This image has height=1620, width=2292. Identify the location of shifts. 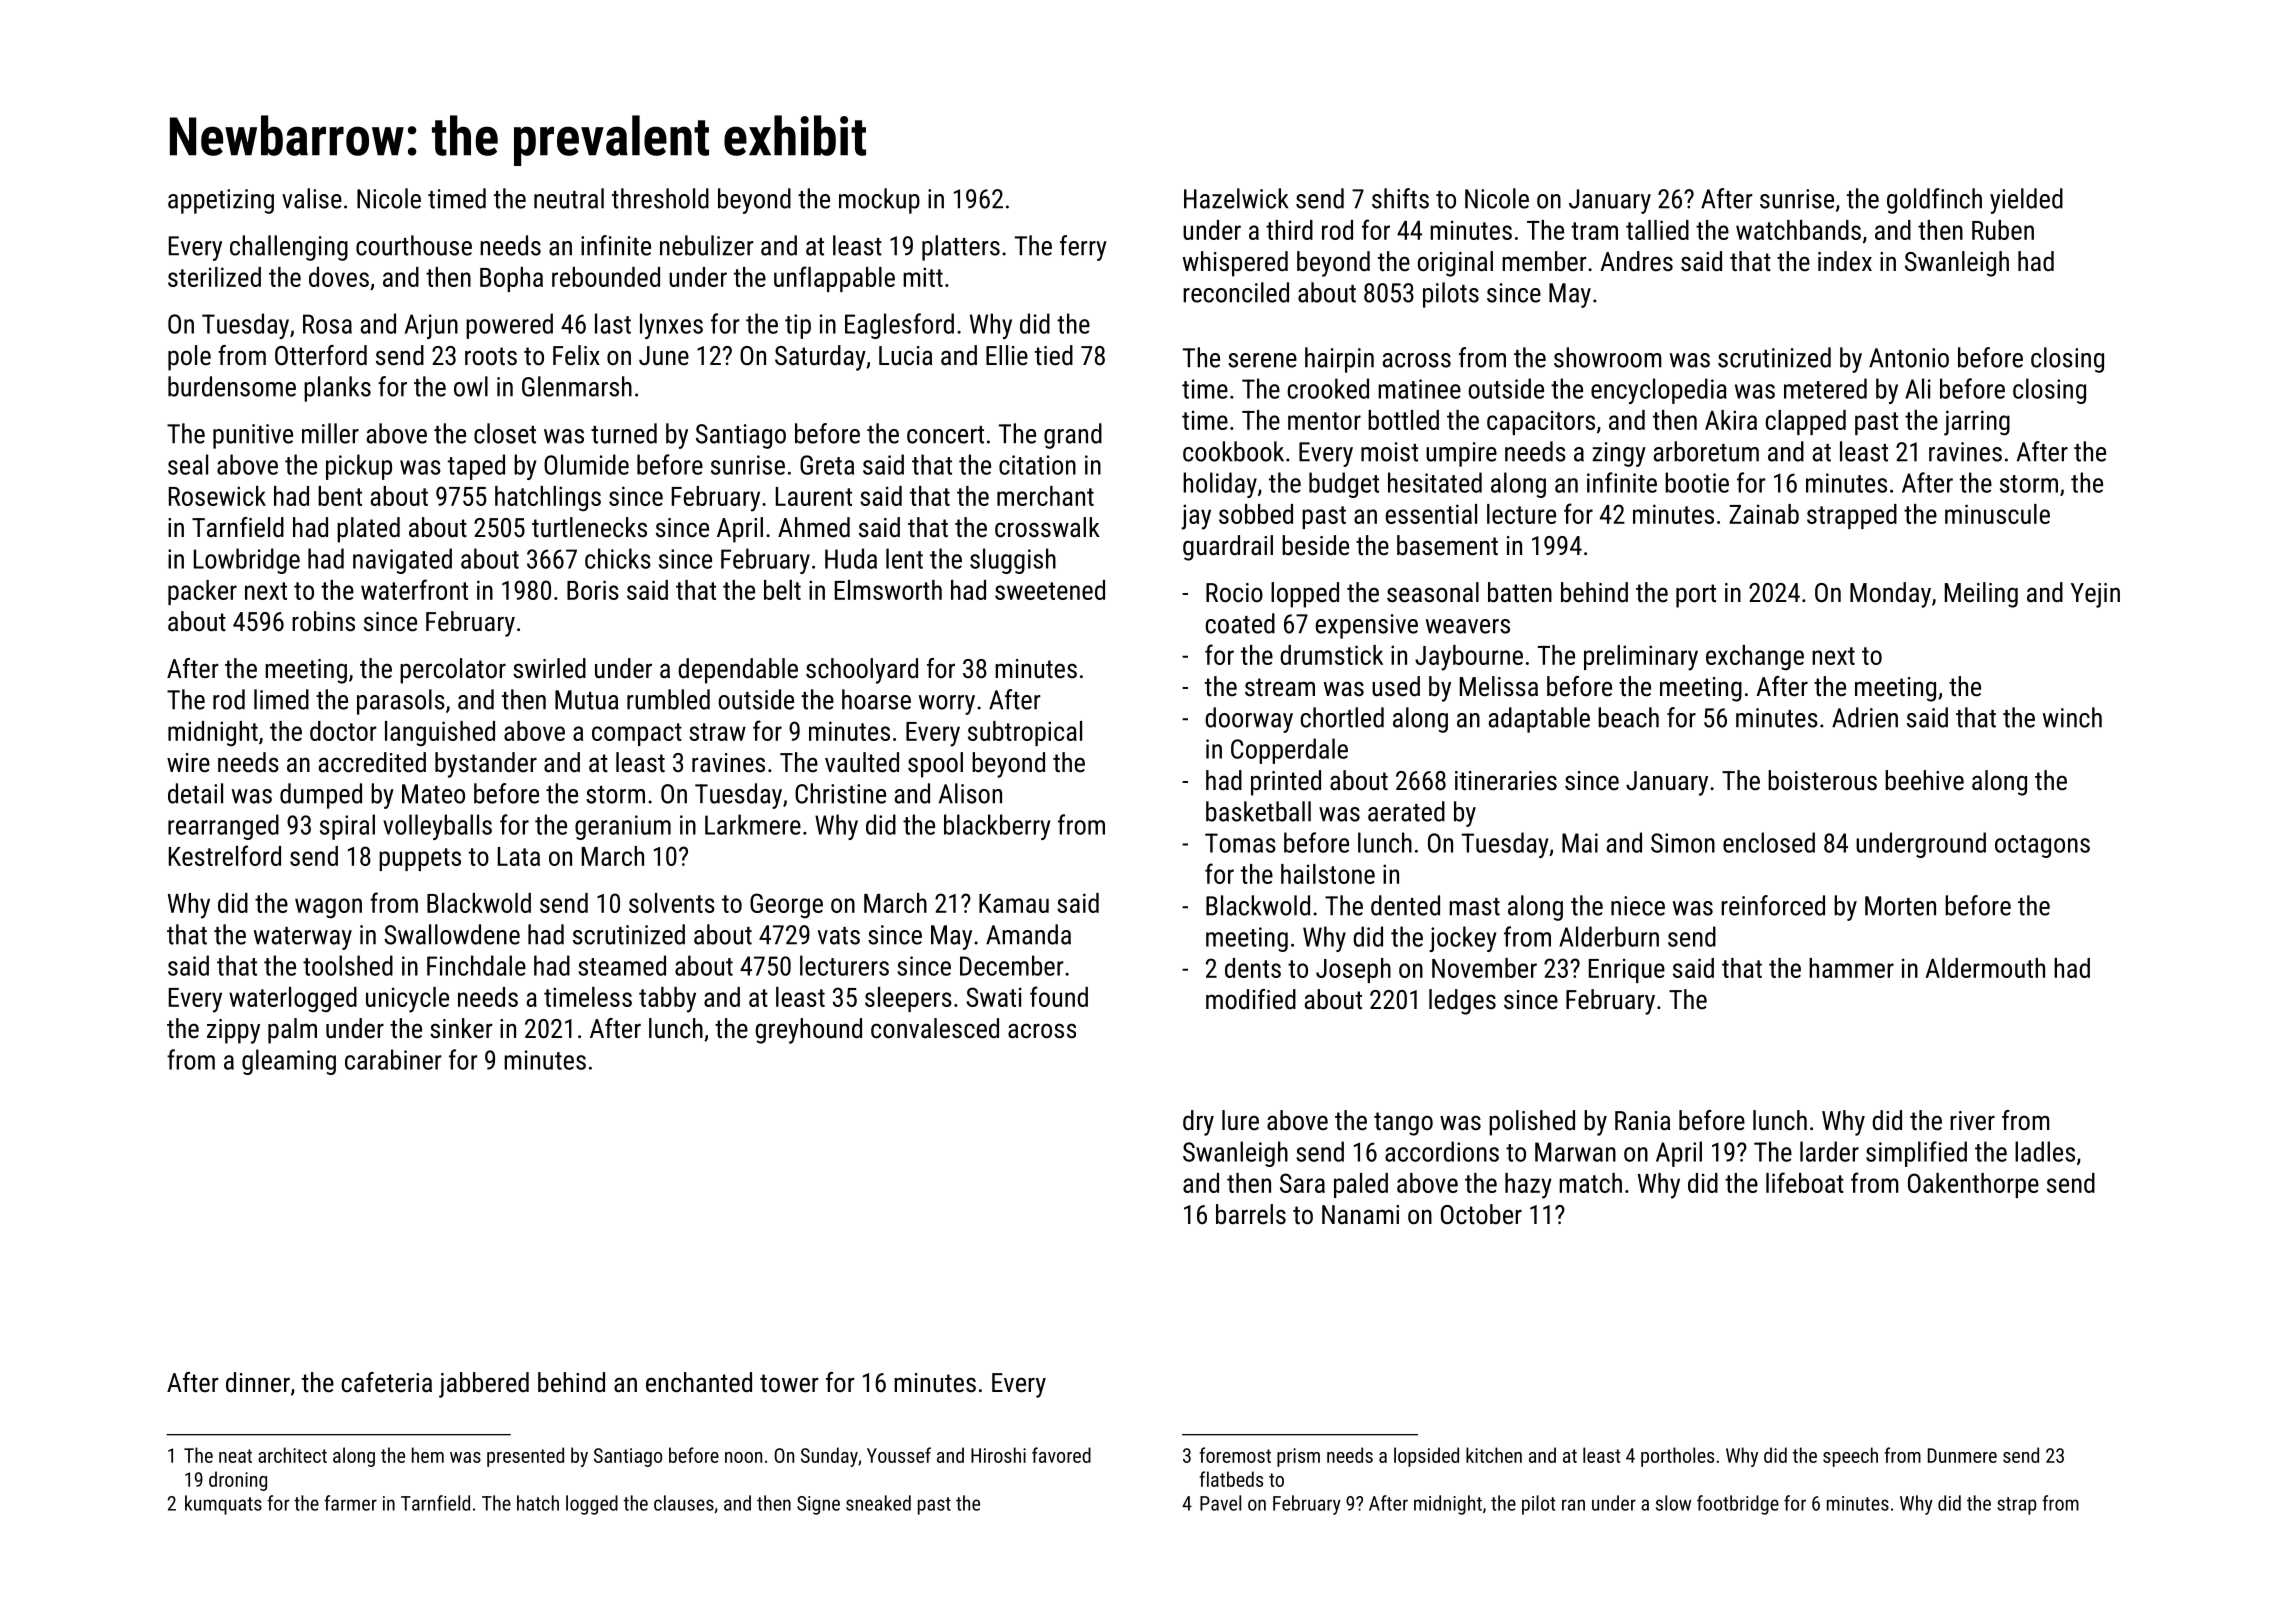
(1400, 198).
